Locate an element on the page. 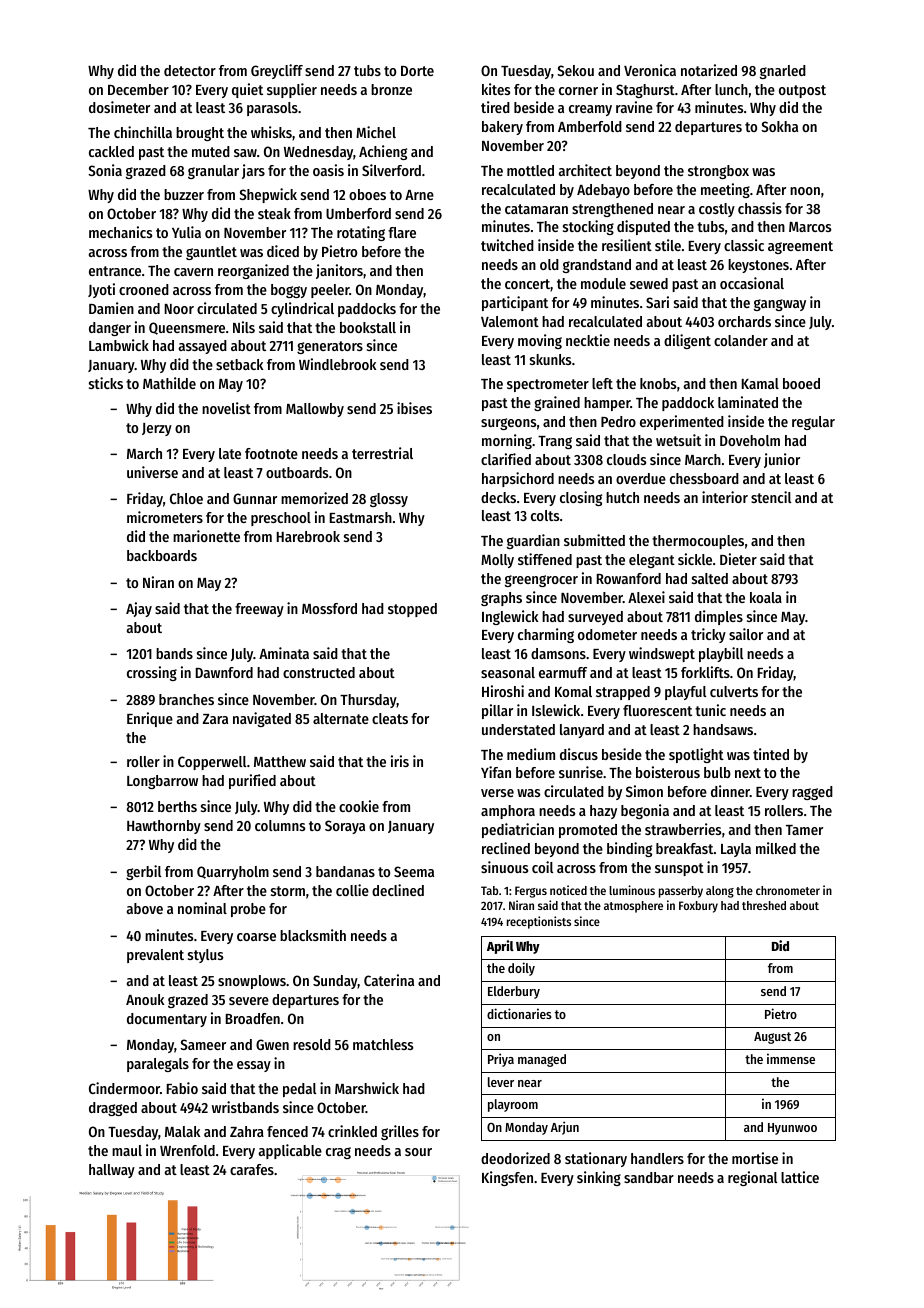  Kamal is located at coordinates (760, 383).
